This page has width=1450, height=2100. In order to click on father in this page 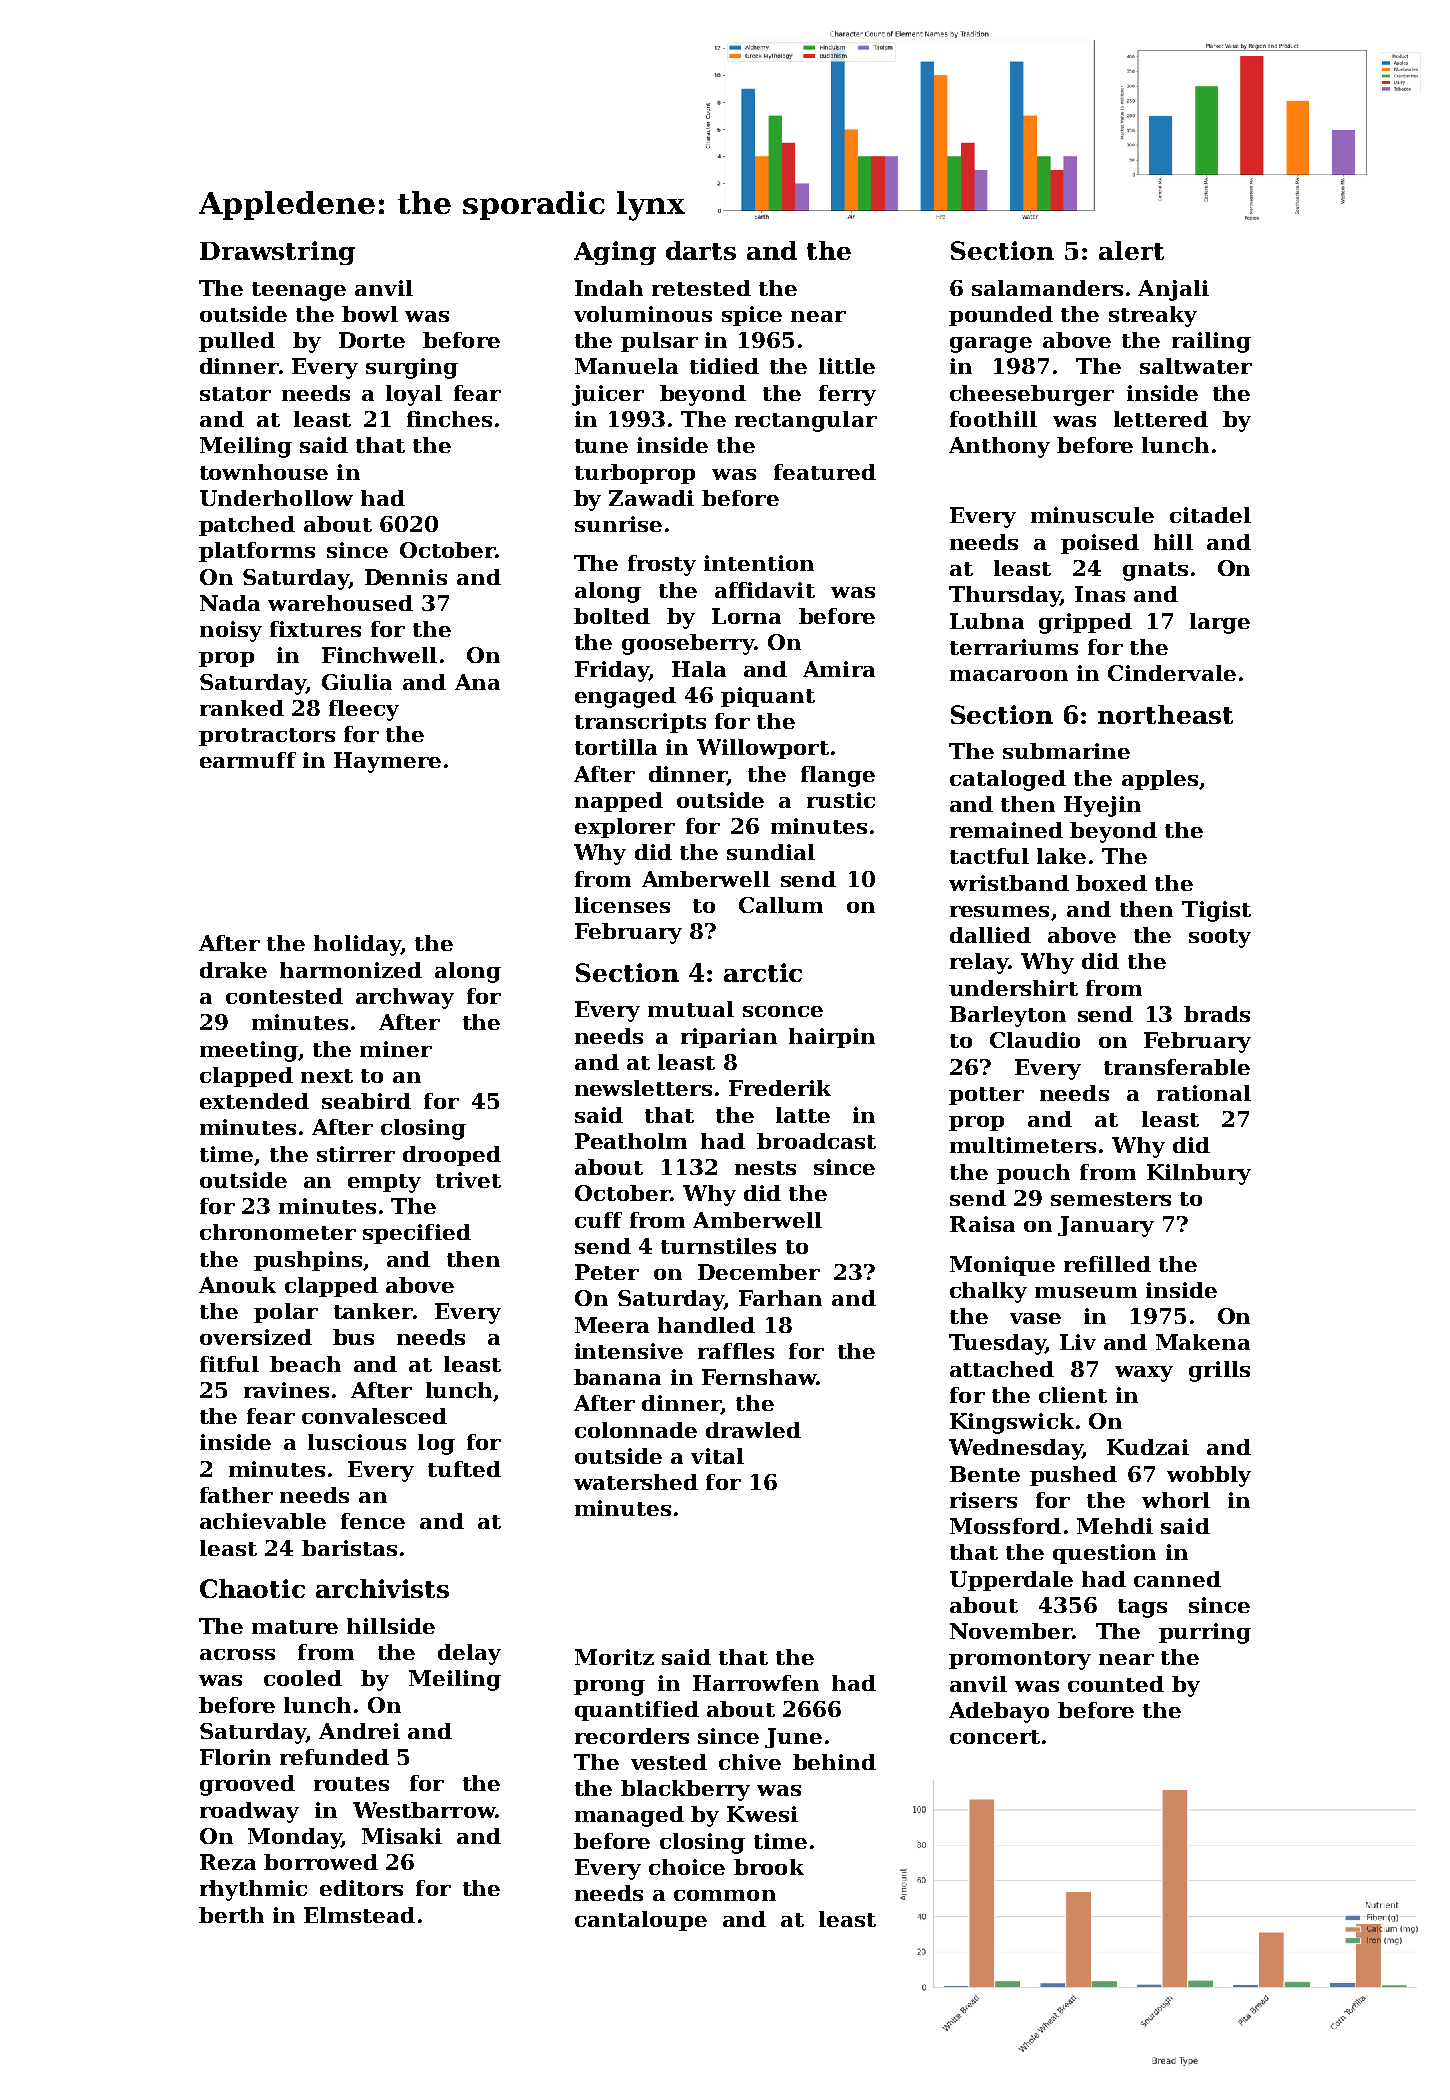, I will do `click(236, 1495)`.
